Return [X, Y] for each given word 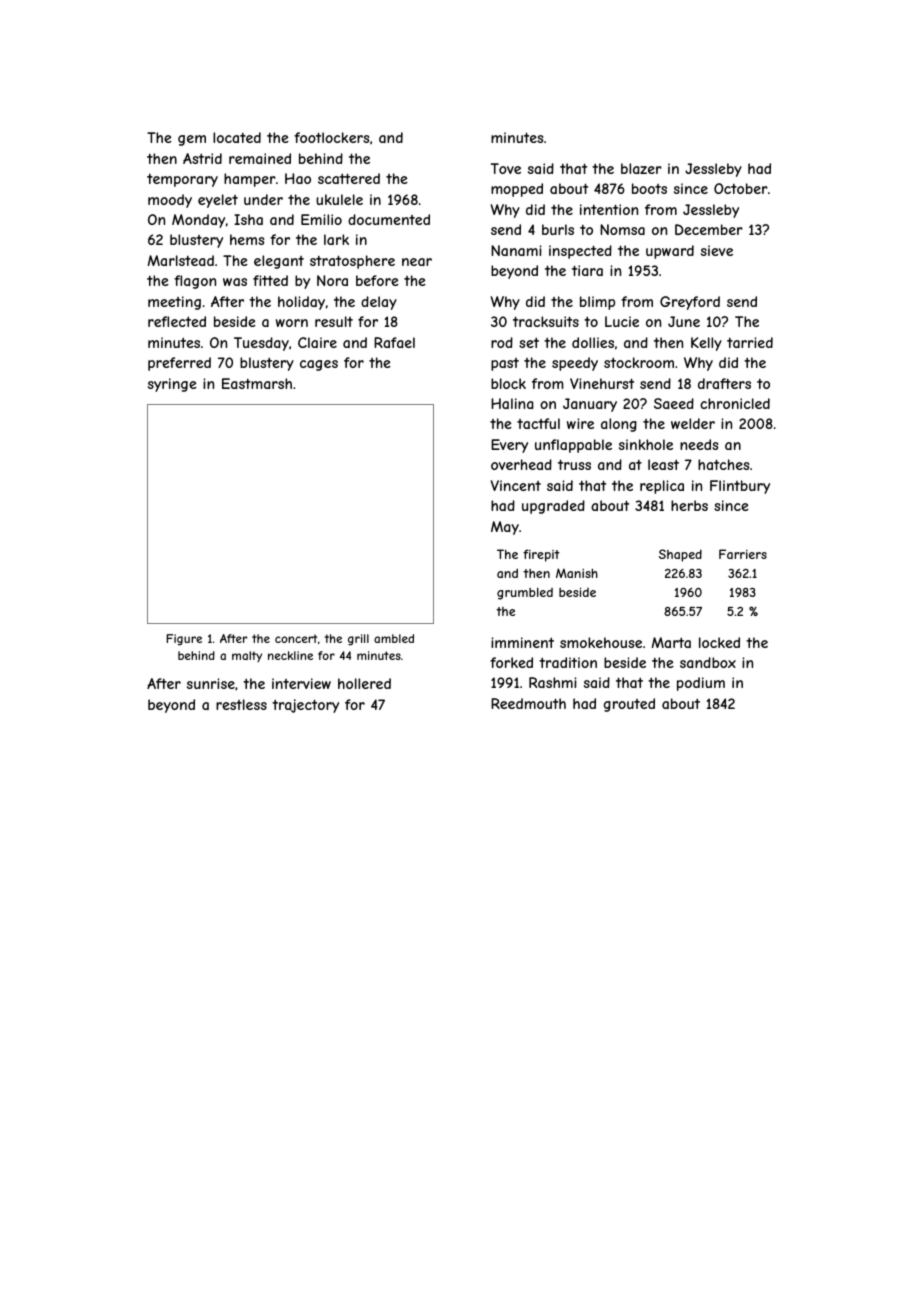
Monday [198, 221]
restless [241, 704]
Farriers [743, 554]
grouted [629, 705]
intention [609, 209]
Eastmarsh [257, 383]
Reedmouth [528, 703]
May [505, 528]
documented [389, 219]
